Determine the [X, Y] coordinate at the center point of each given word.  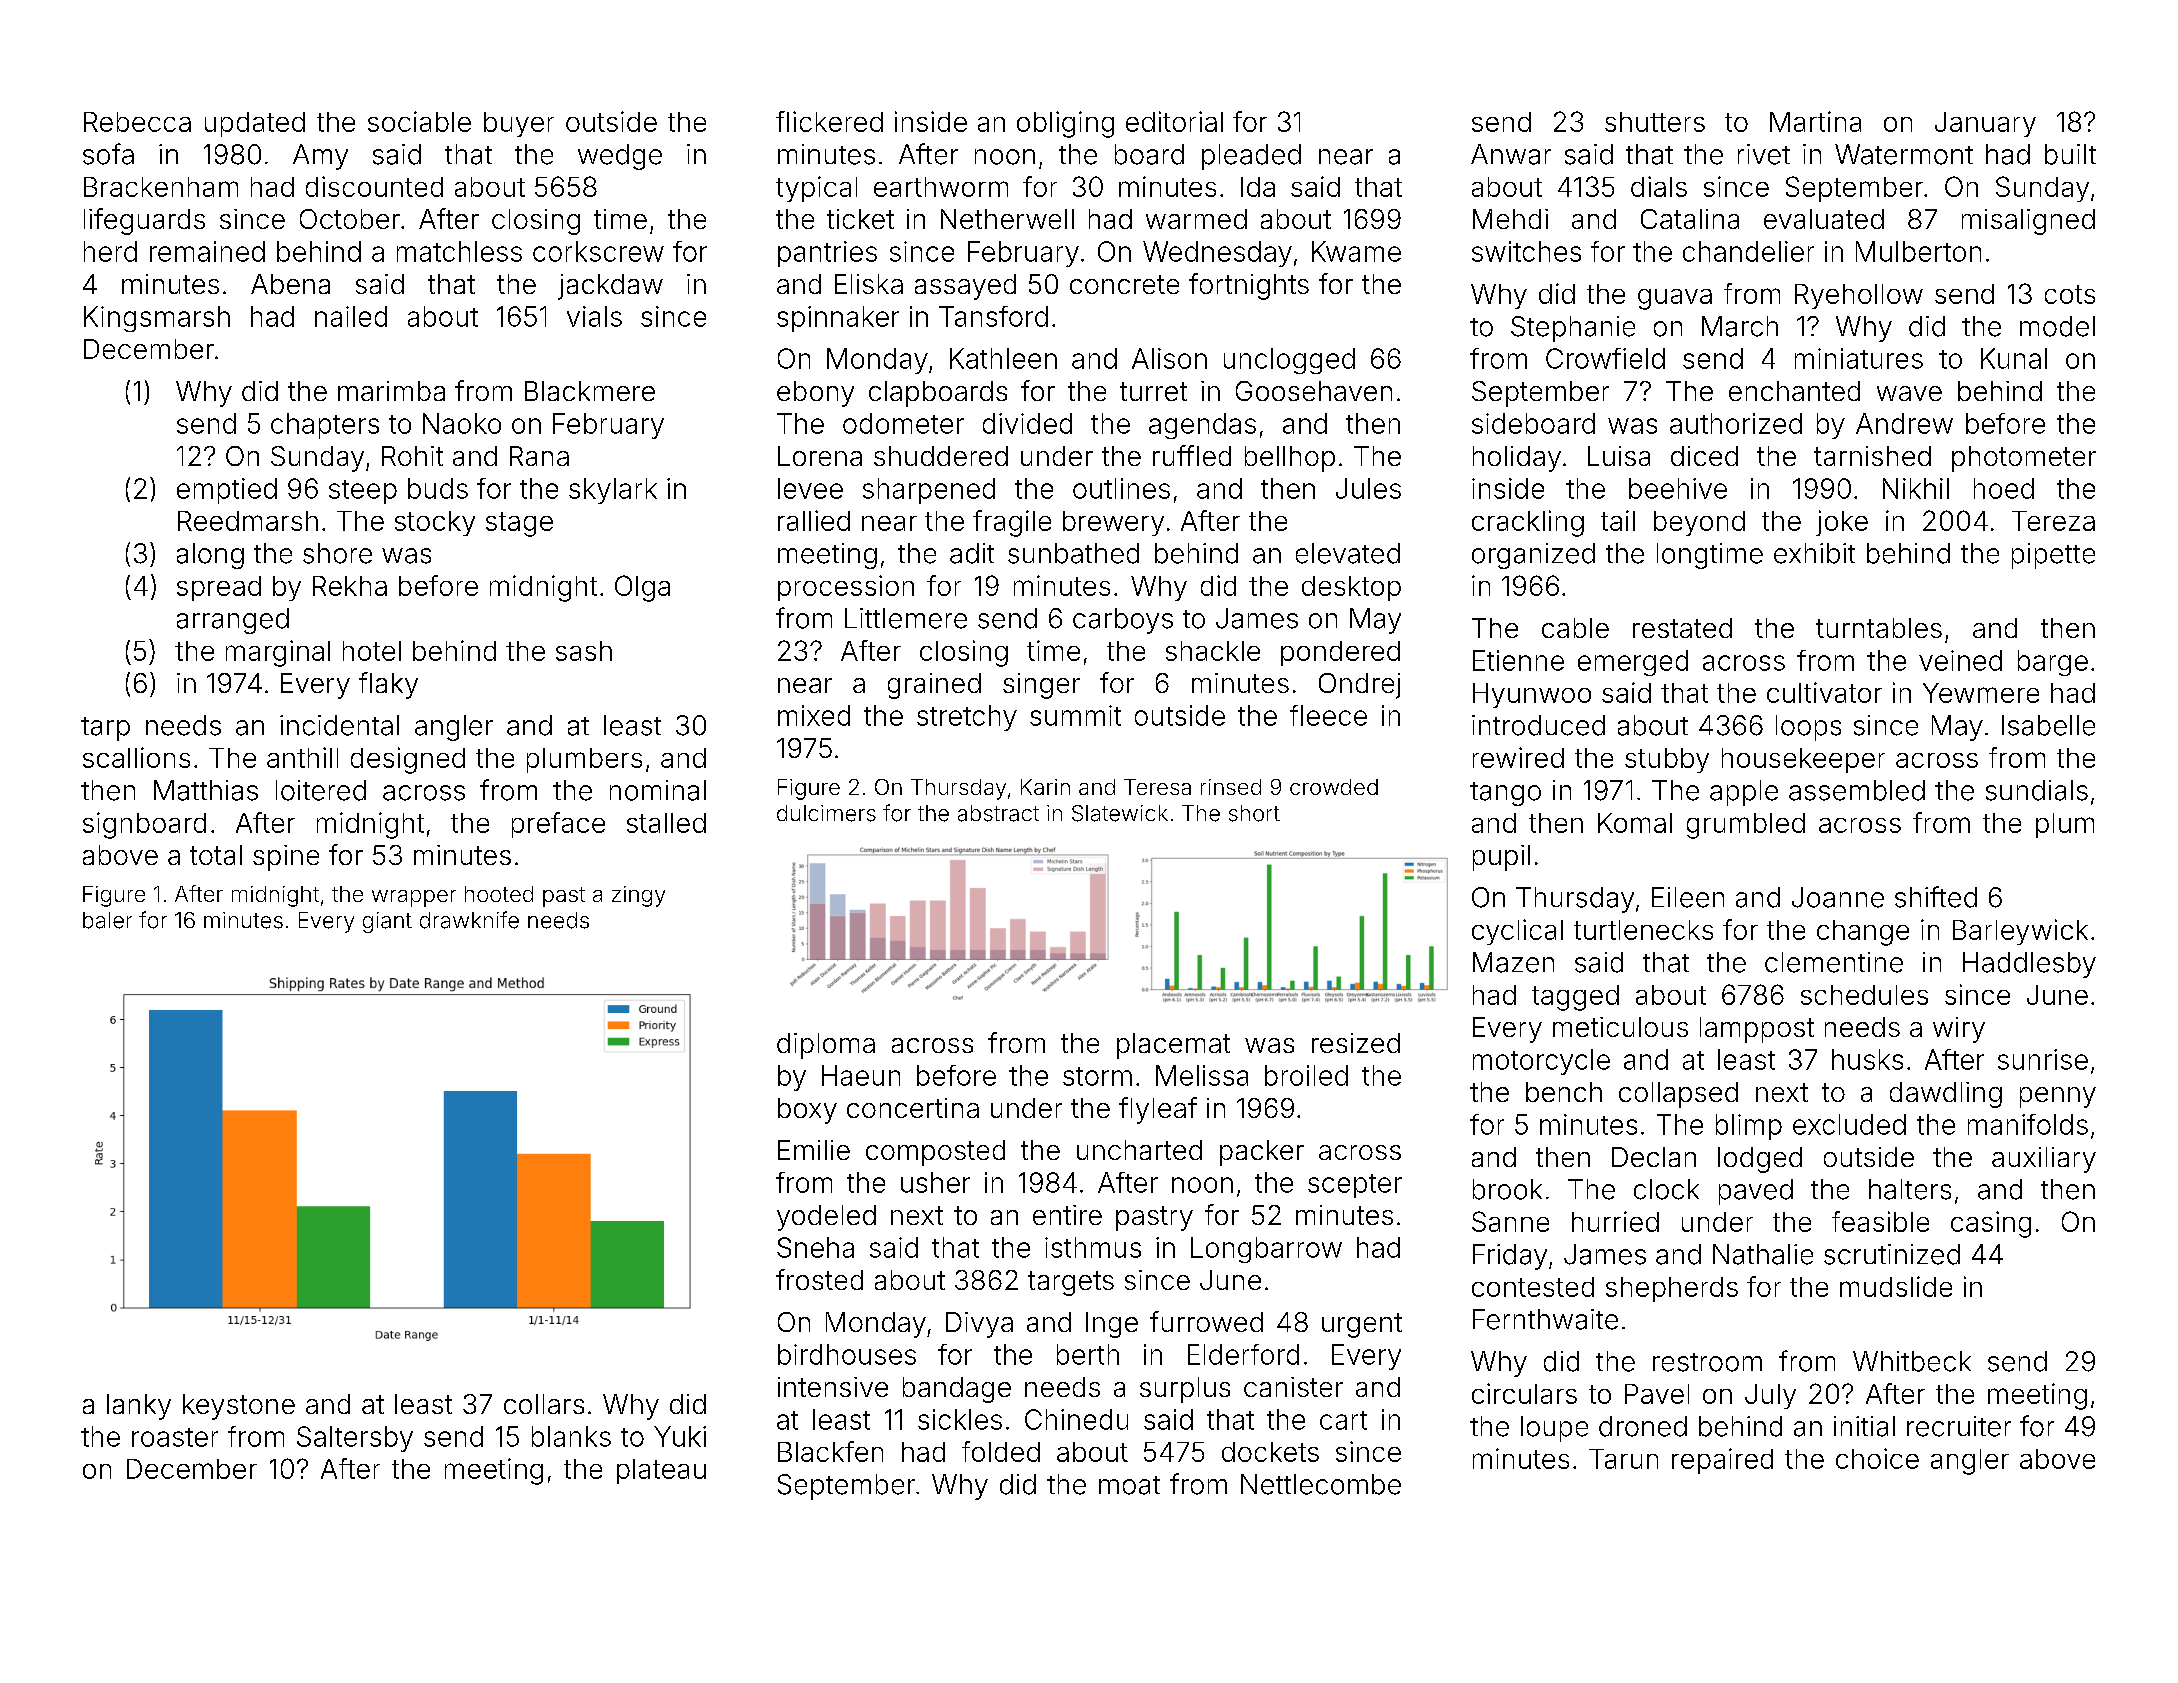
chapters [325, 426]
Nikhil [1916, 488]
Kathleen [1003, 358]
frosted [819, 1279]
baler [107, 920]
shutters [1655, 122]
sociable [419, 121]
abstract [998, 813]
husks [1867, 1059]
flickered [829, 121]
